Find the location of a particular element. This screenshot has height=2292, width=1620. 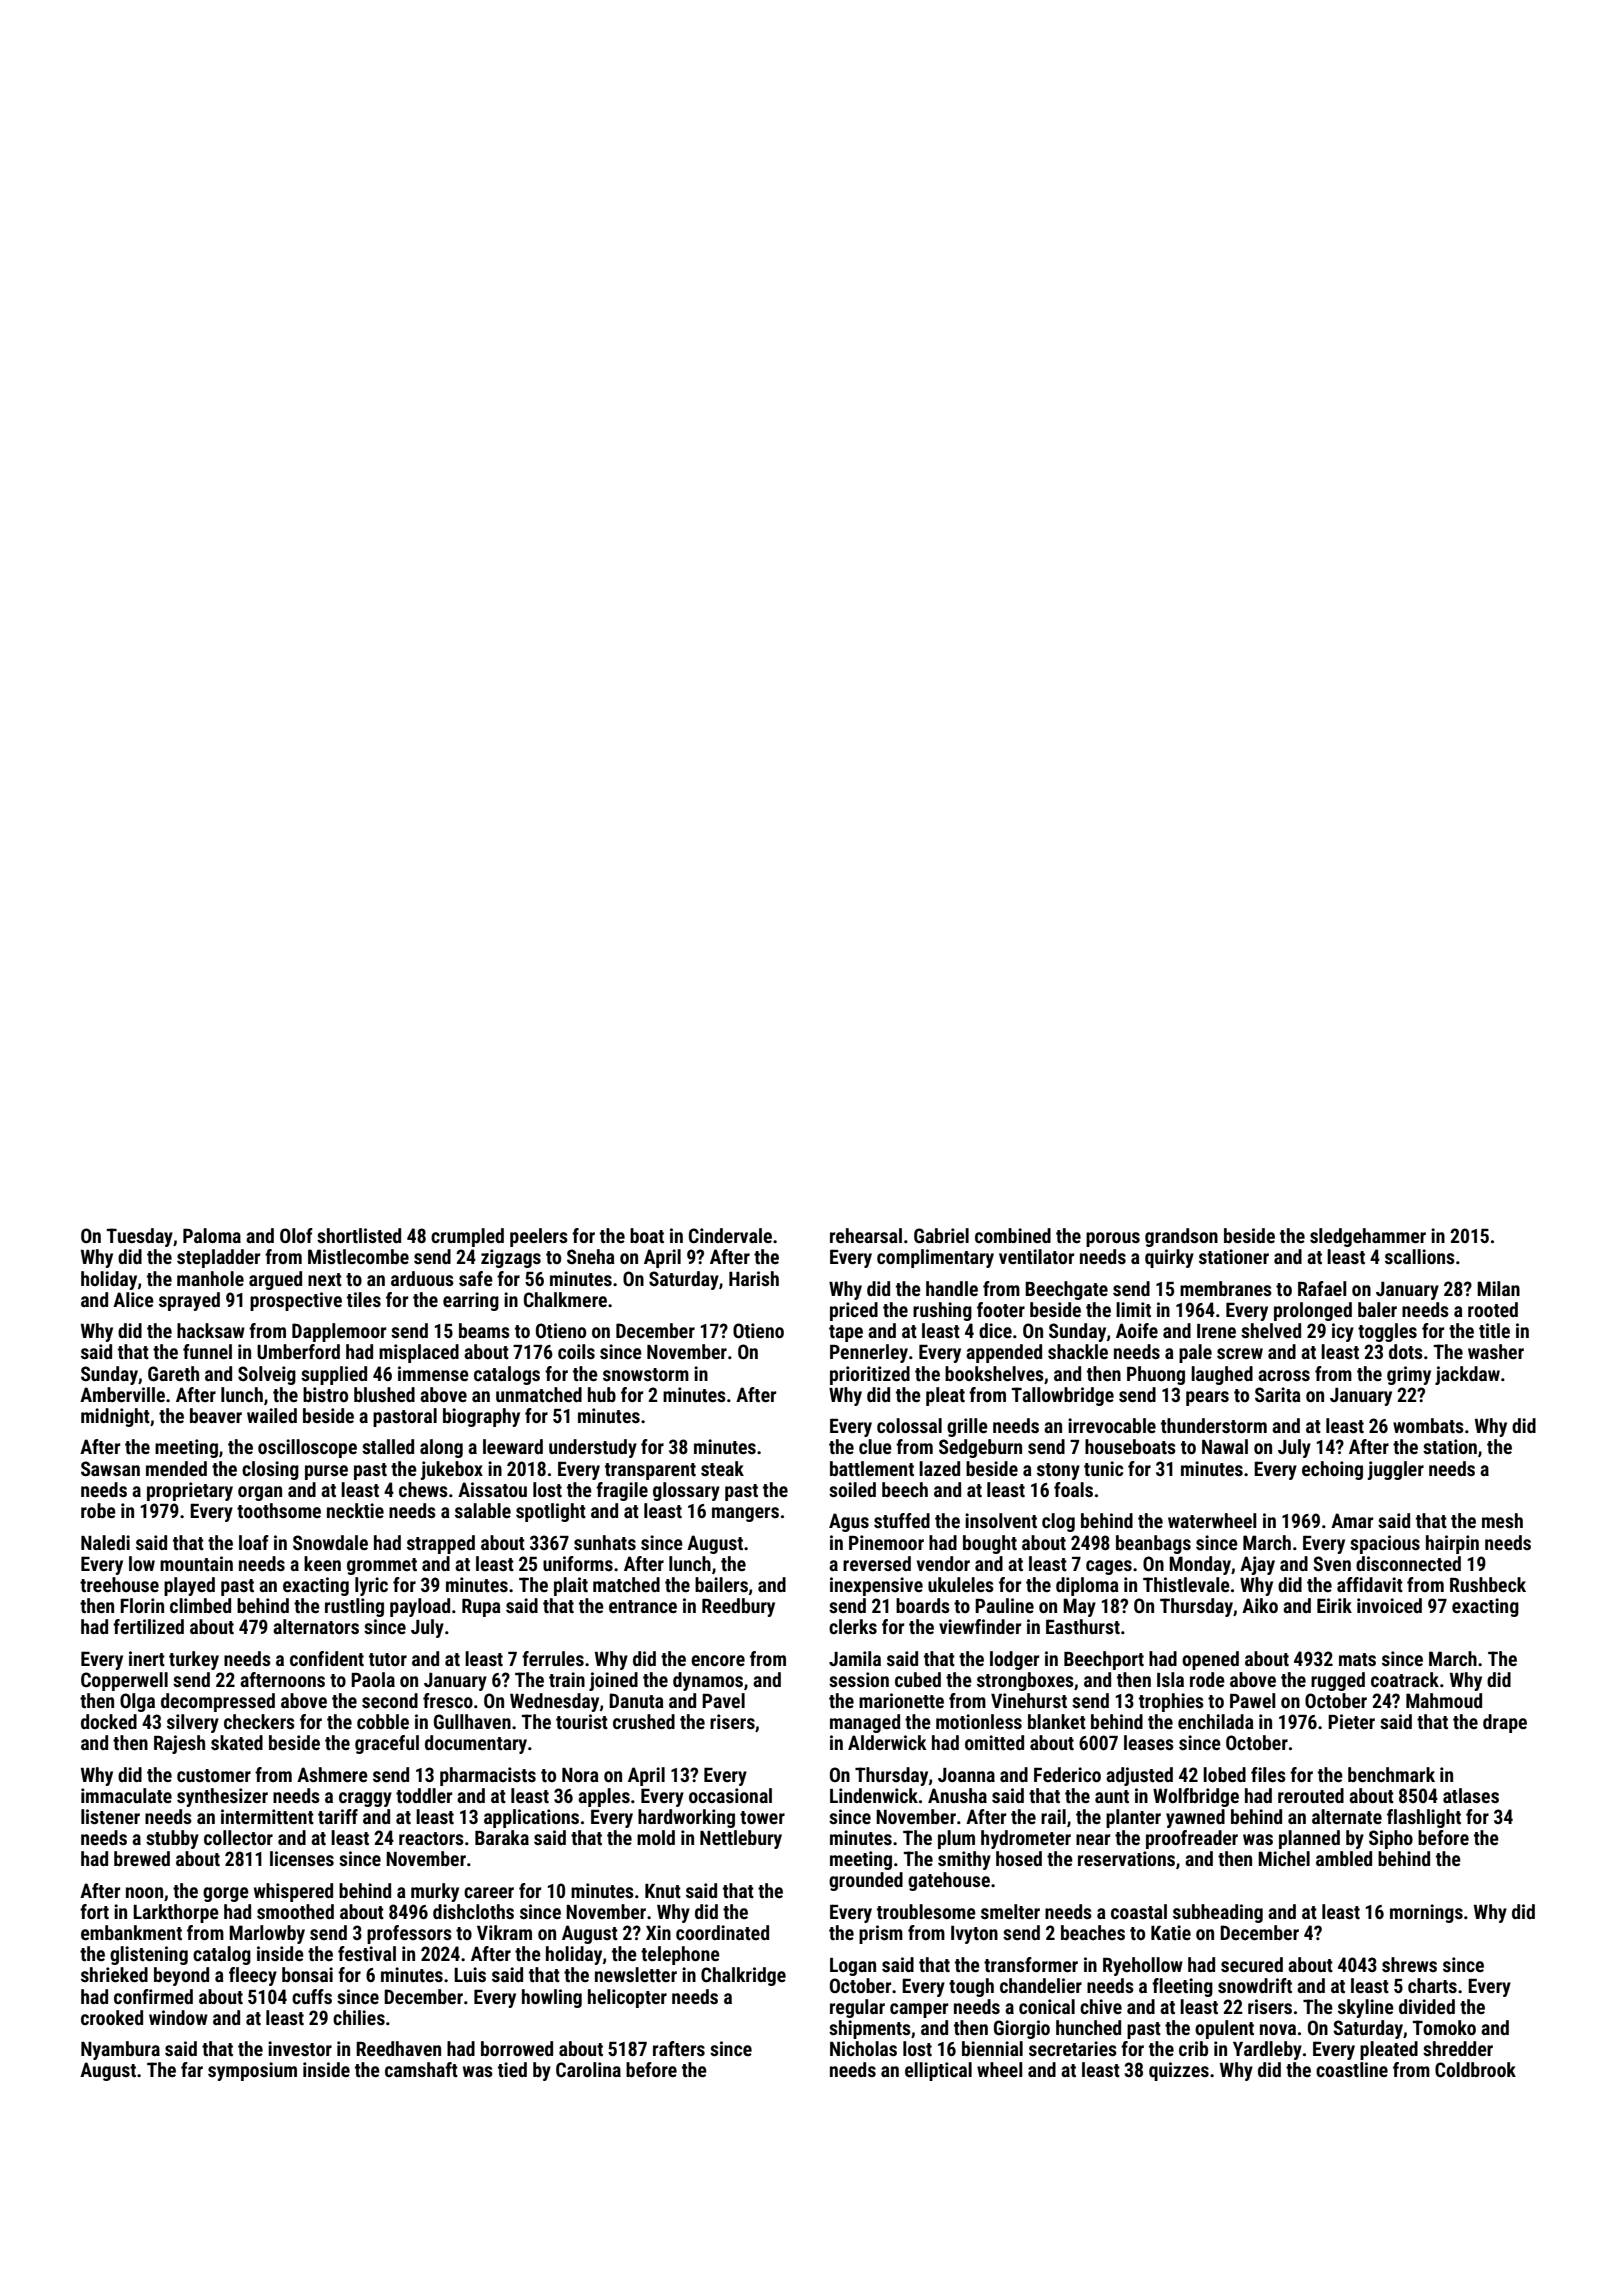

shelved is located at coordinates (1271, 1330).
